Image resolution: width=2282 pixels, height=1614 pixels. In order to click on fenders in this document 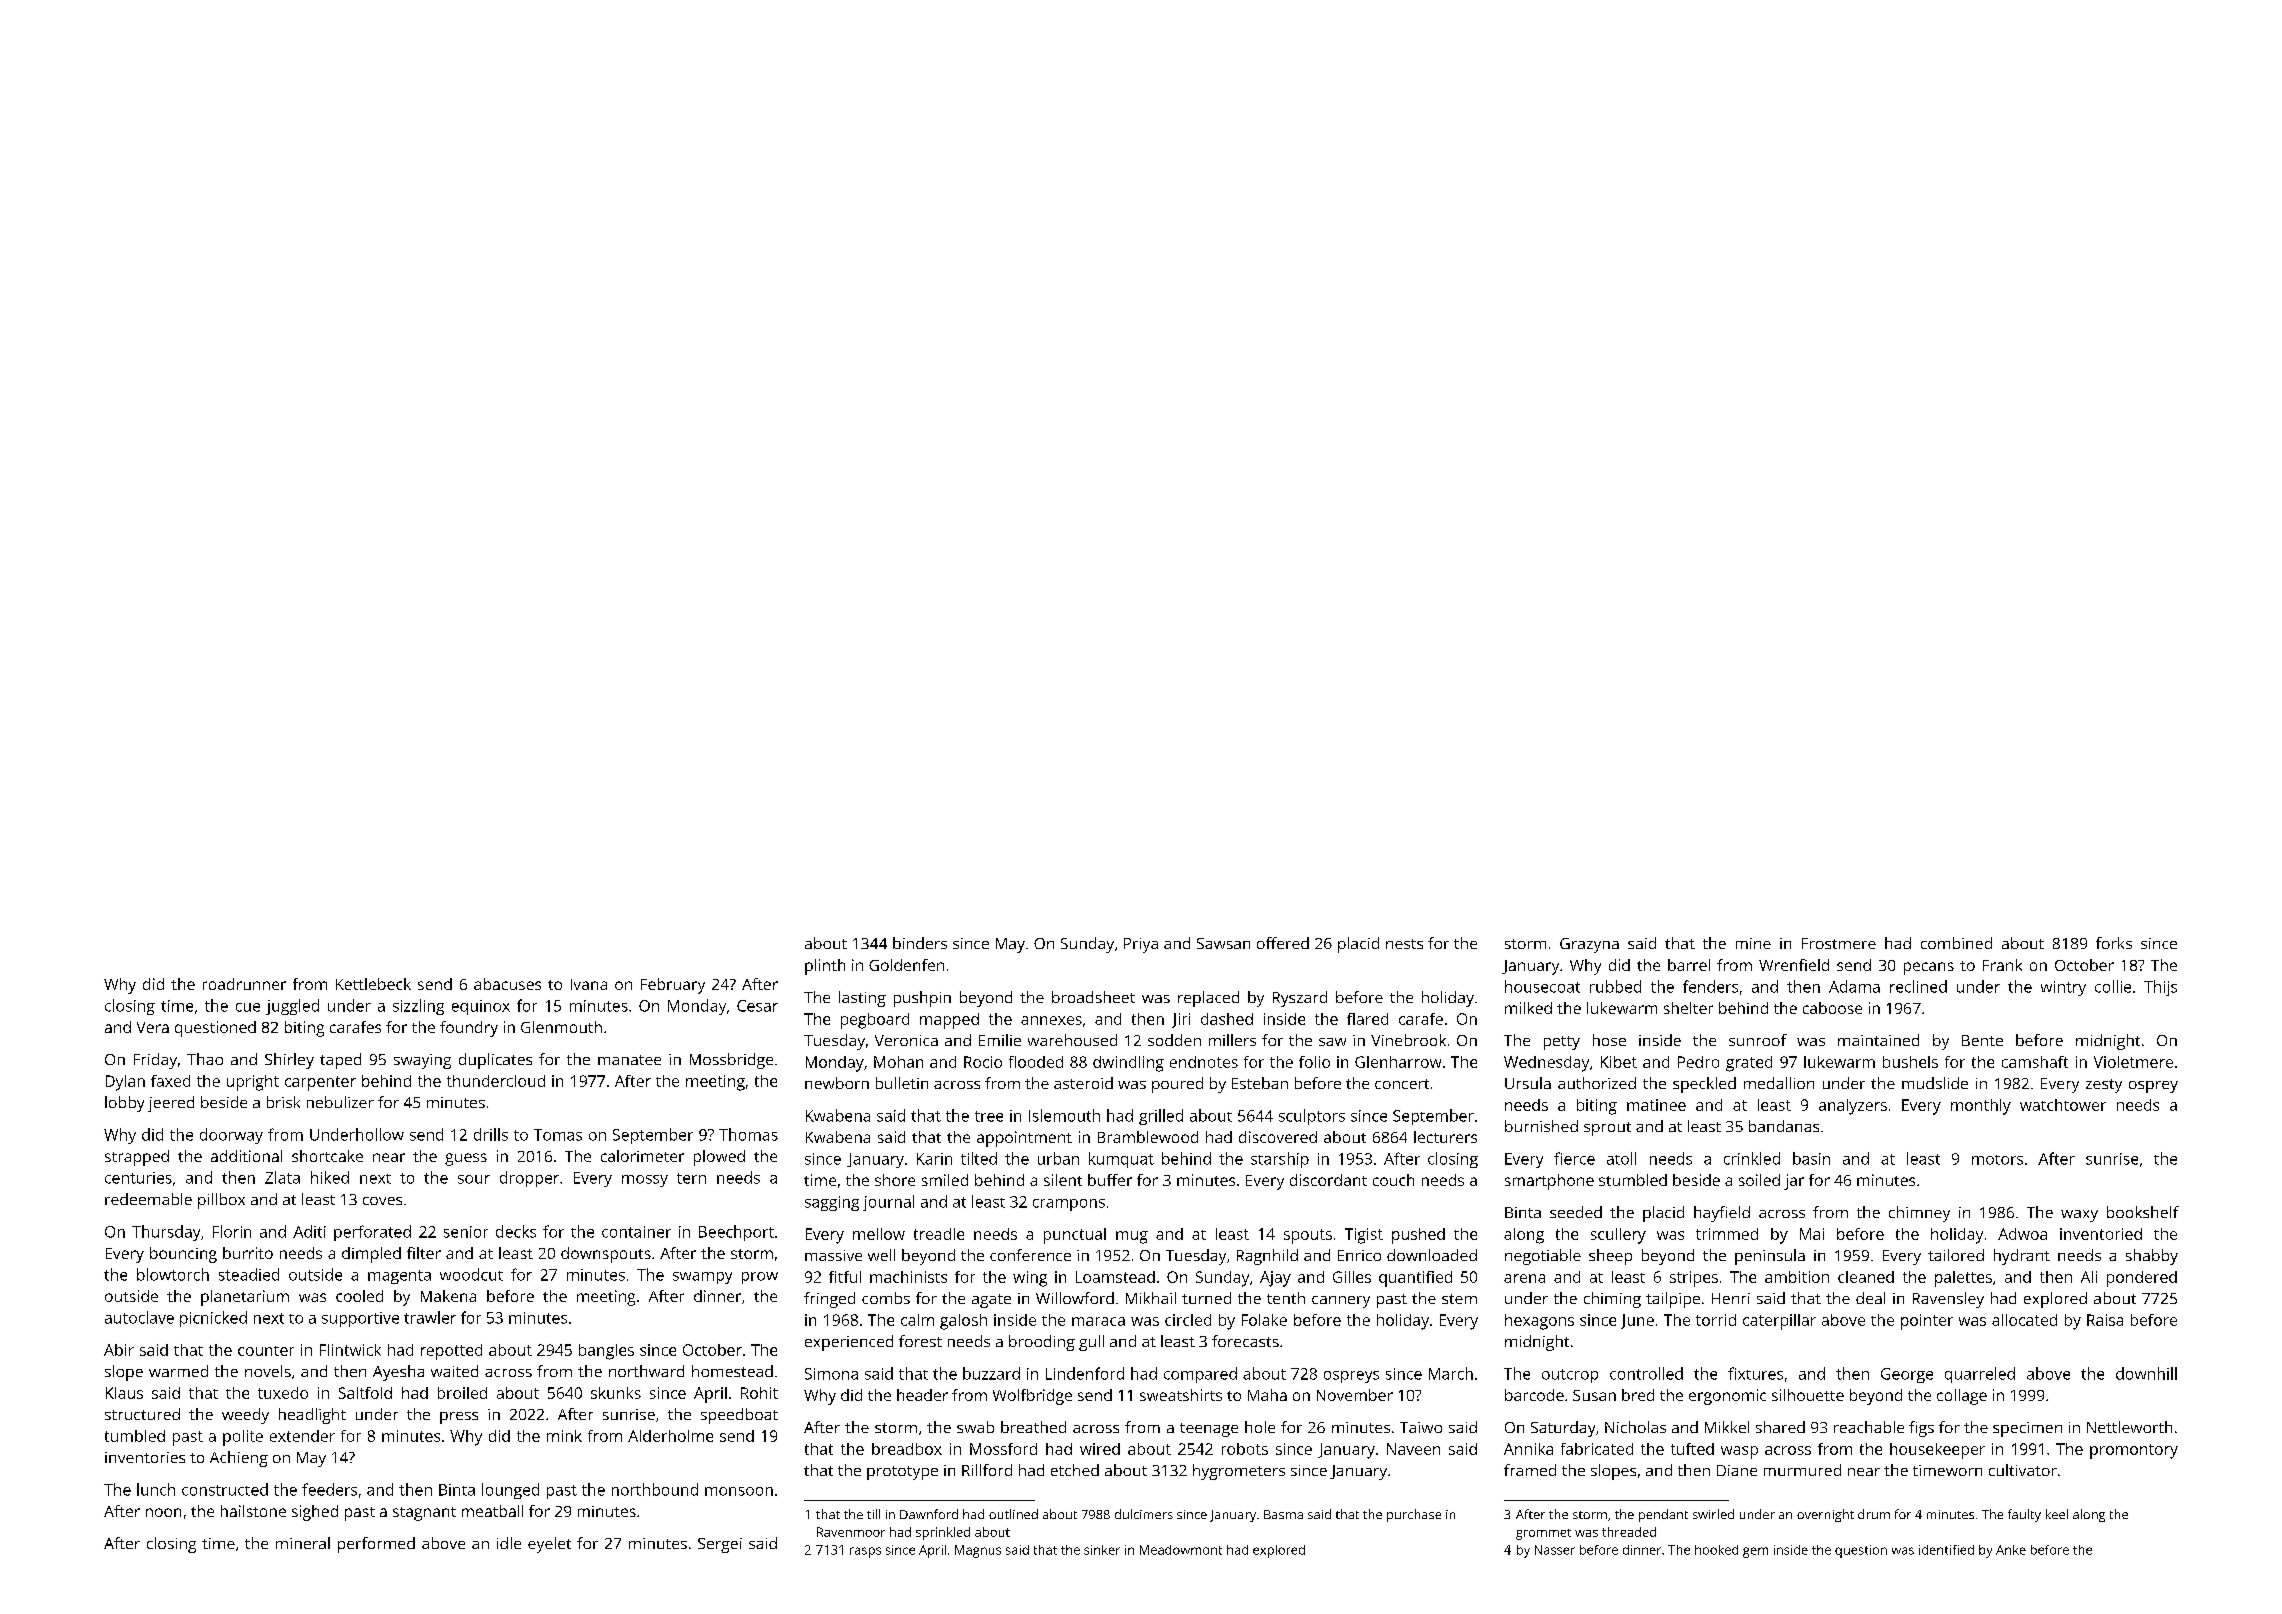, I will do `click(1710, 986)`.
